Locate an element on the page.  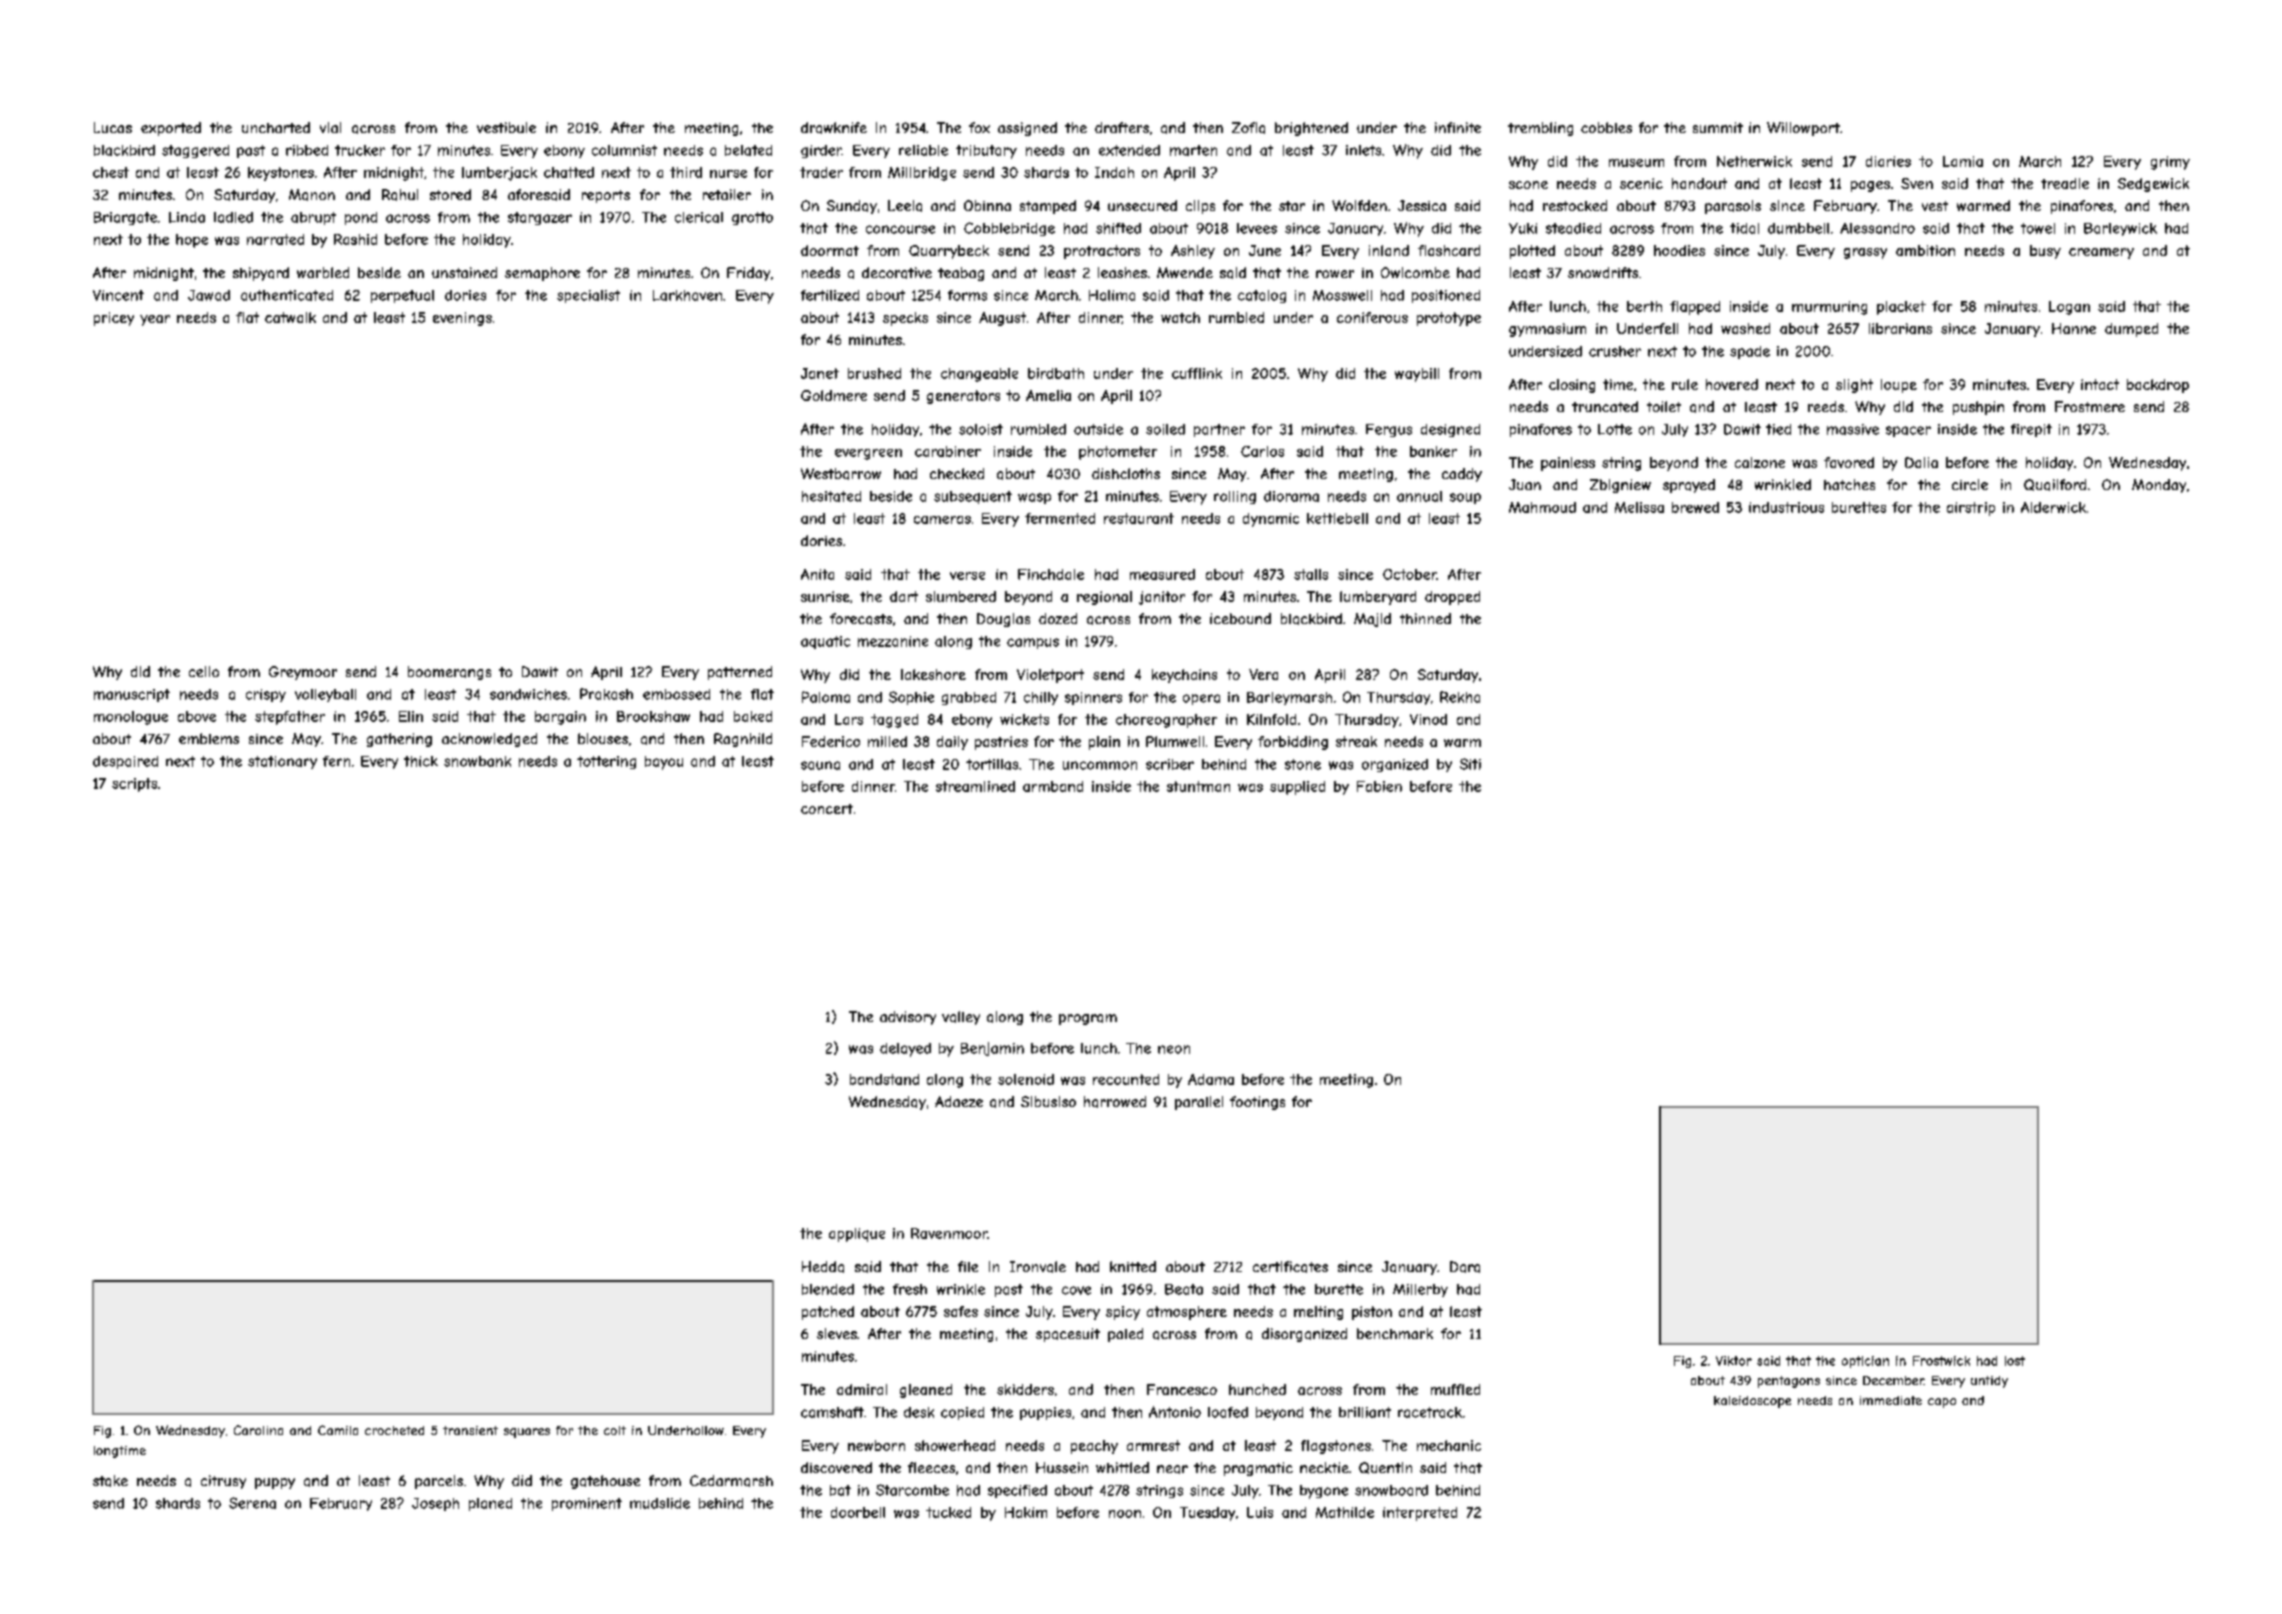
cufflink is located at coordinates (1197, 373).
